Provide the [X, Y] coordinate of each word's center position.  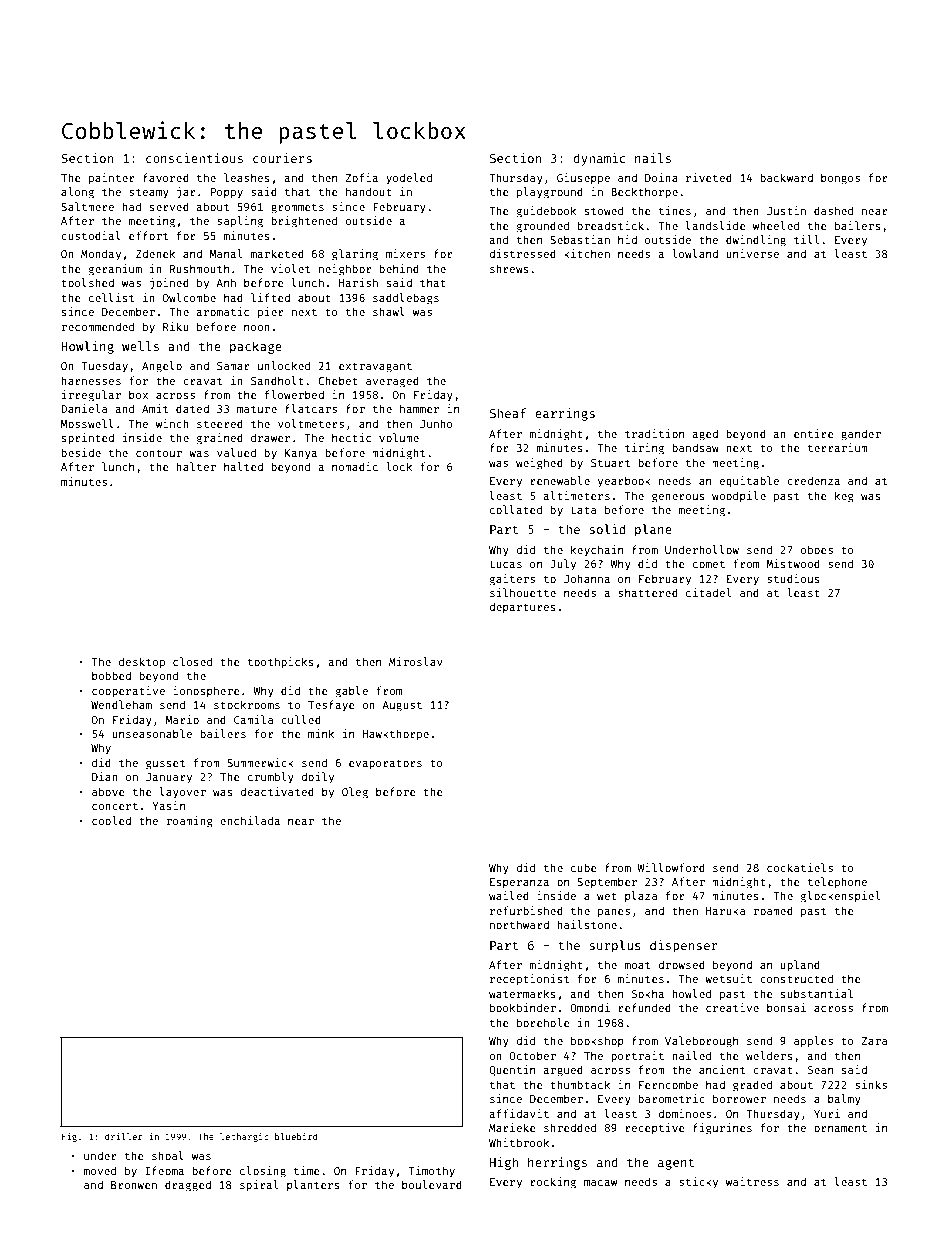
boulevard [432, 1184]
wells [140, 346]
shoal [168, 1155]
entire [814, 433]
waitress [752, 1181]
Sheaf [508, 413]
